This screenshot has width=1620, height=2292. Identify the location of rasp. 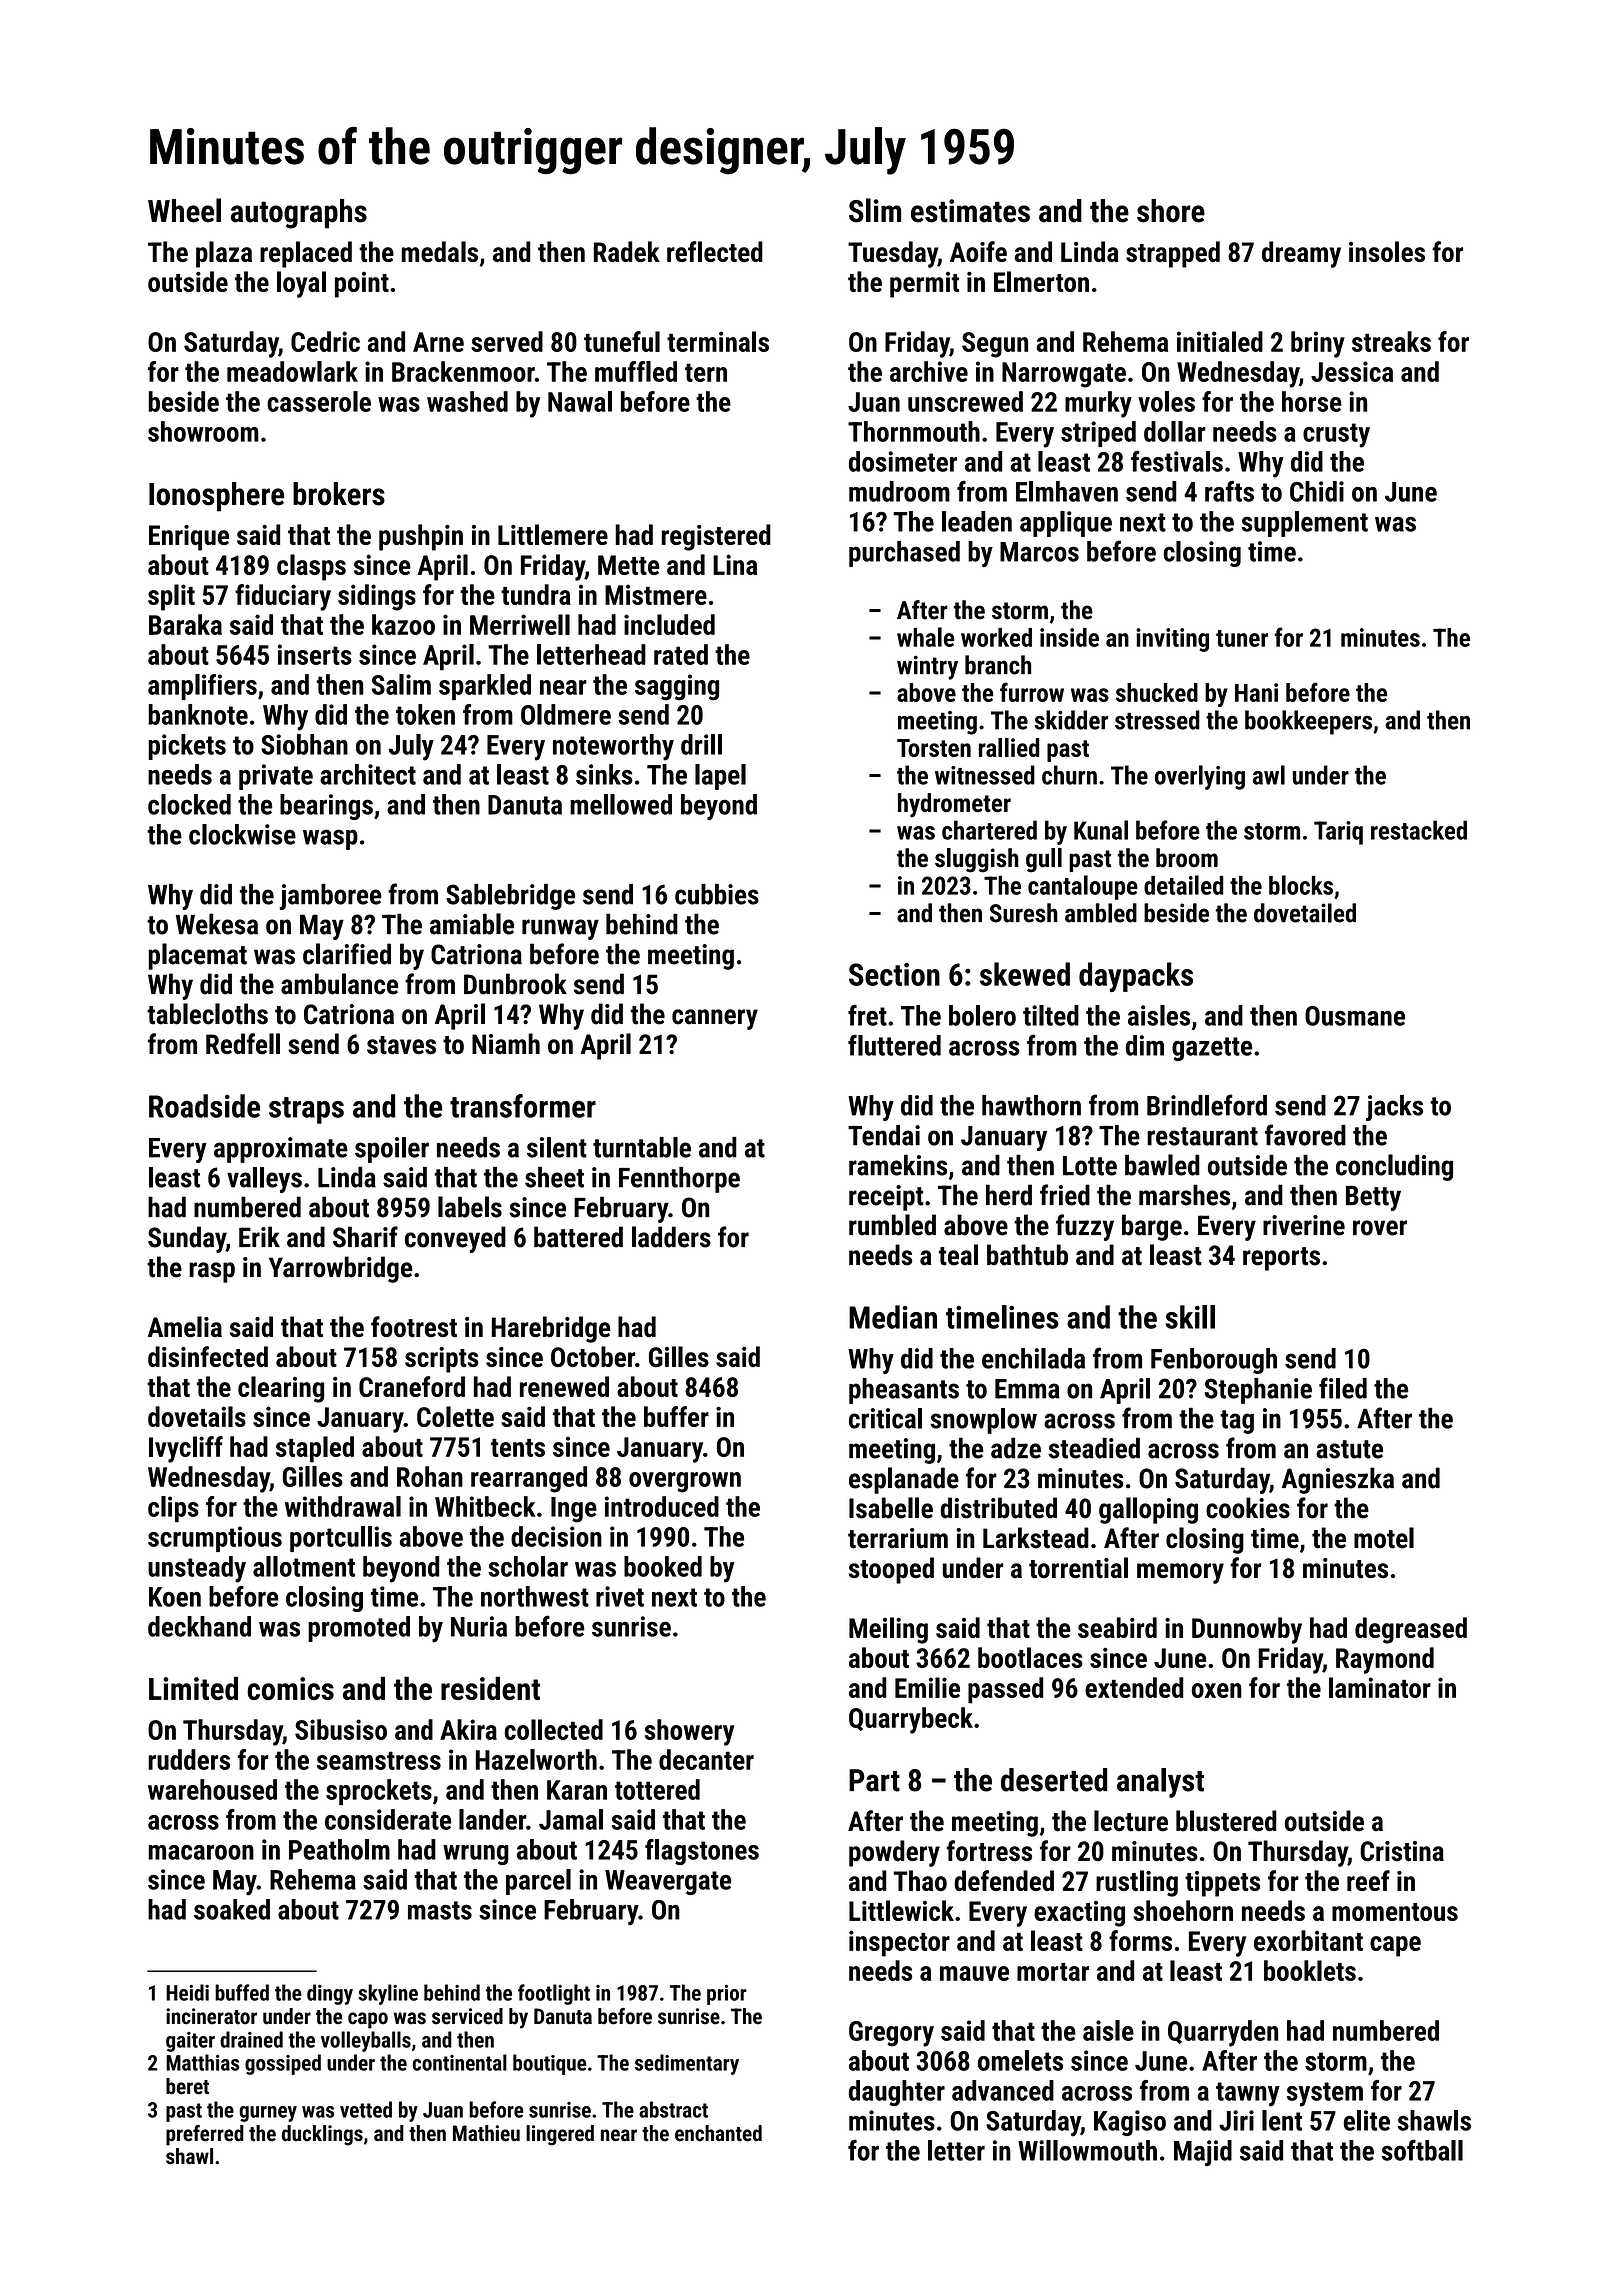
(212, 1272).
